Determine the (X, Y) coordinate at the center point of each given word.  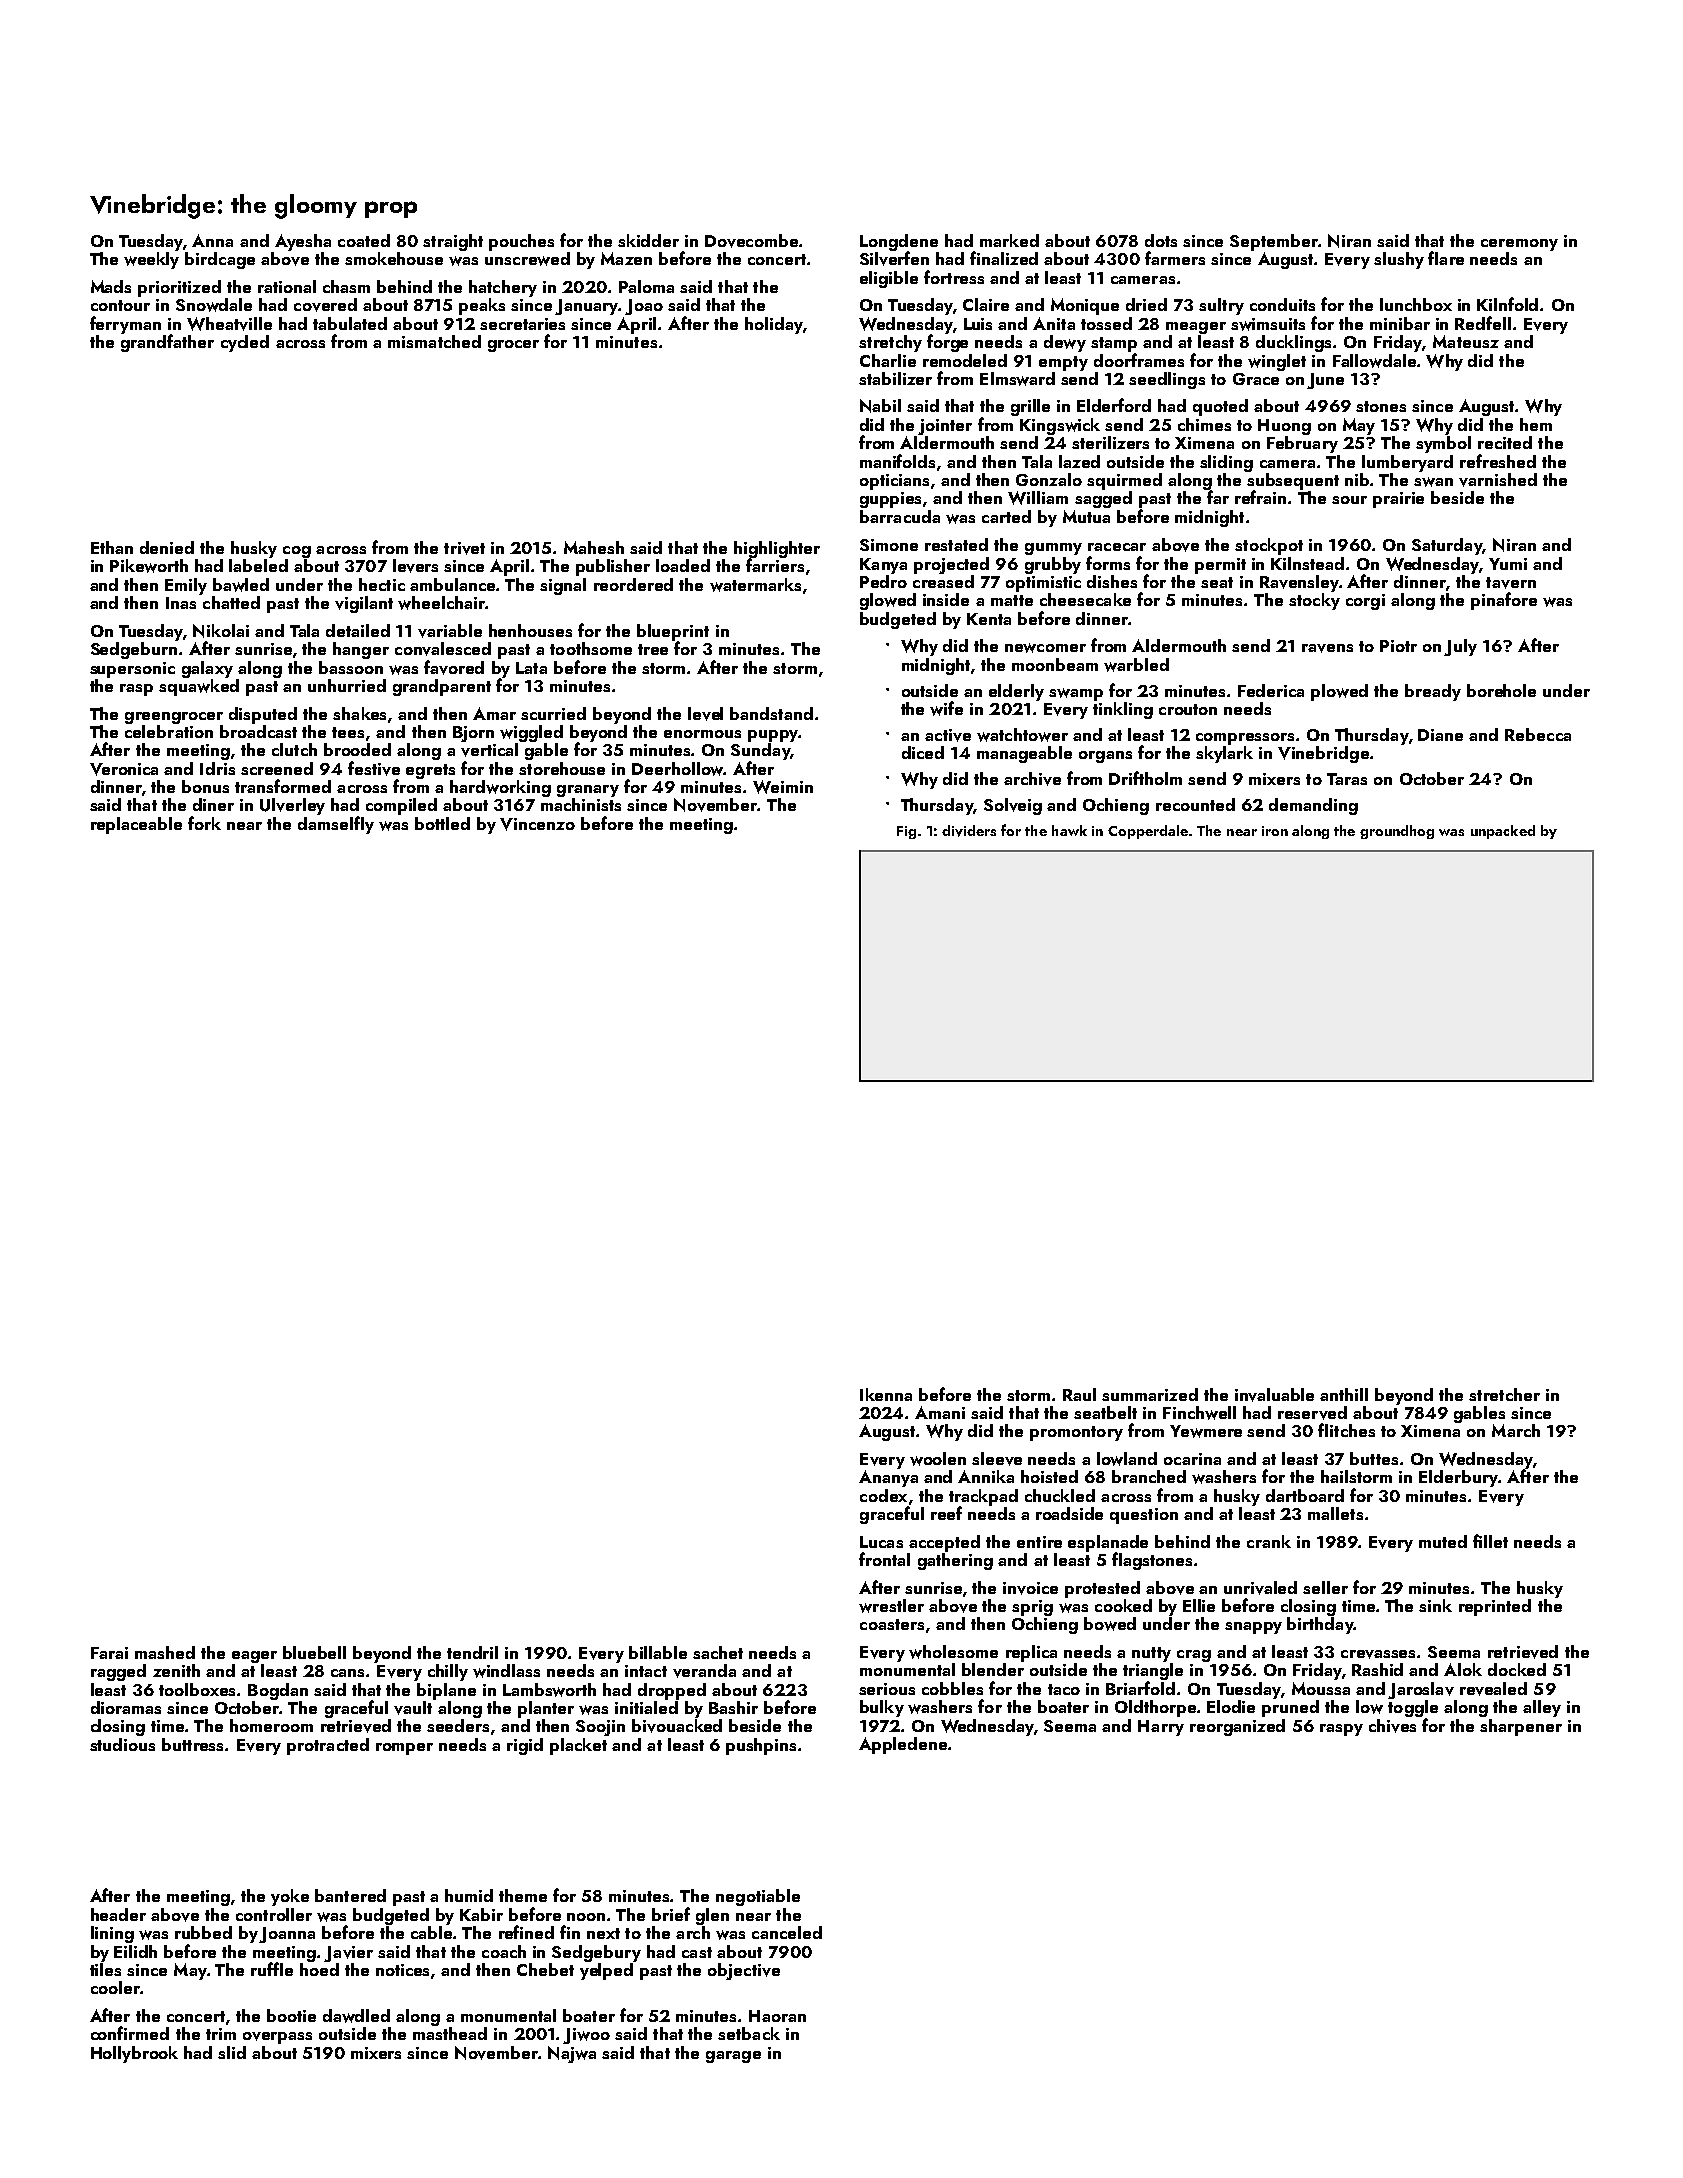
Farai (109, 1653)
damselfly (336, 825)
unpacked (1503, 832)
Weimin (783, 787)
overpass (277, 2038)
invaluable (1274, 1395)
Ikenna (886, 1394)
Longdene (899, 242)
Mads (111, 286)
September (1274, 242)
